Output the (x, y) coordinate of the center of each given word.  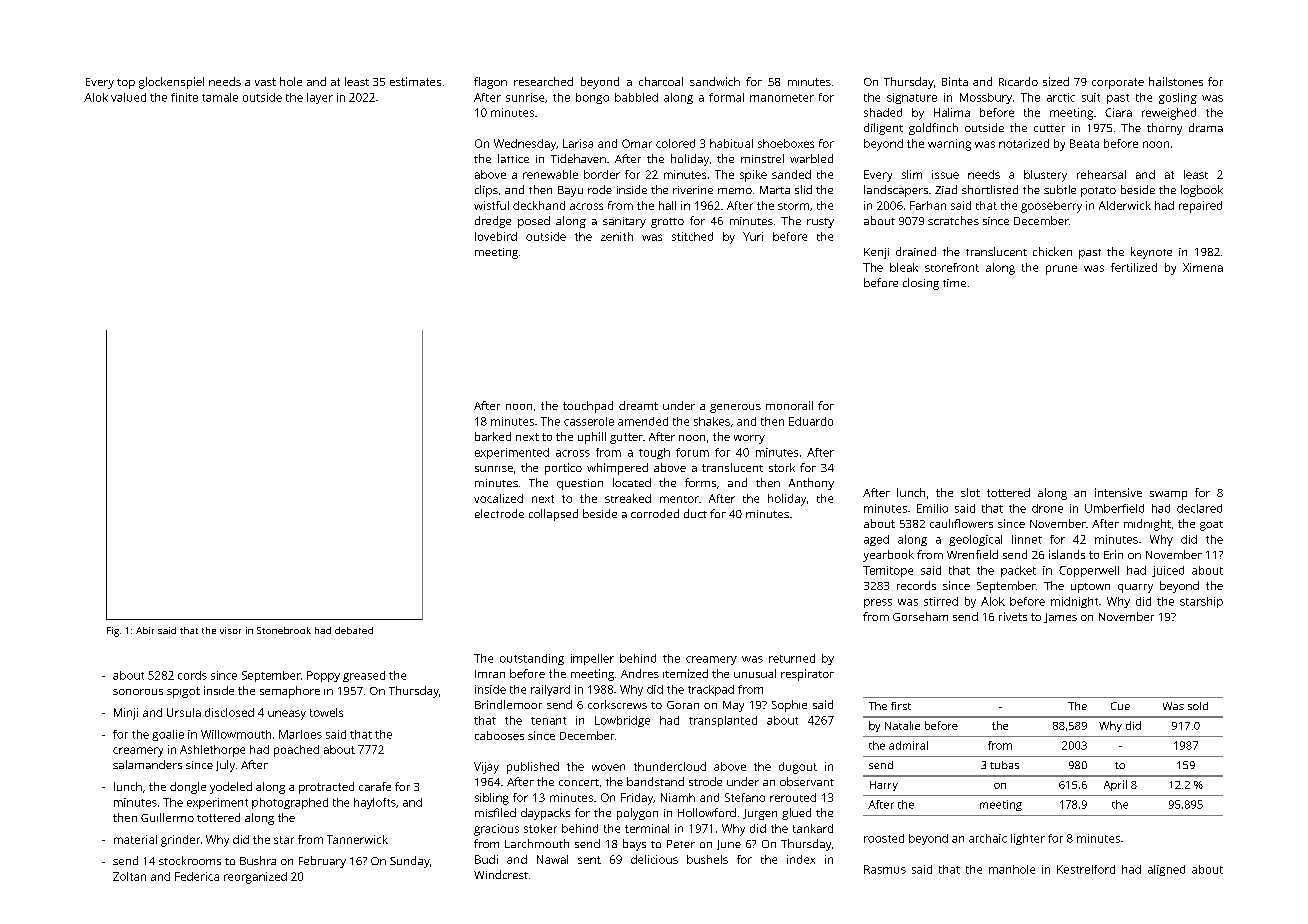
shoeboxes (786, 143)
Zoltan (129, 876)
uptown (1090, 588)
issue (945, 174)
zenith (617, 236)
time (954, 283)
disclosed (229, 712)
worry (749, 439)
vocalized (498, 498)
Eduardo (811, 421)
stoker (540, 828)
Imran (490, 674)
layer (320, 98)
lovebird (496, 236)
